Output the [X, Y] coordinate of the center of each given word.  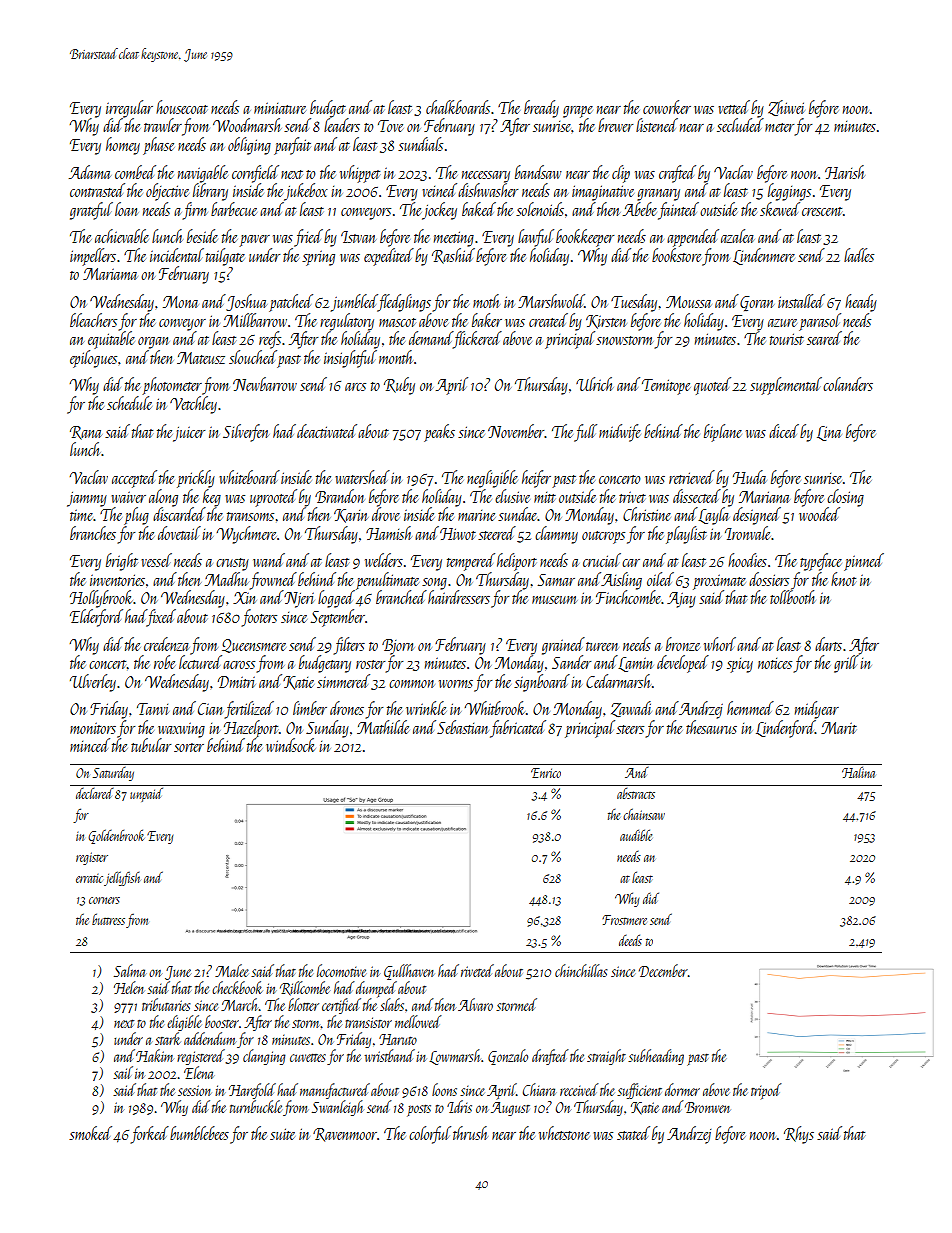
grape [578, 112]
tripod [766, 1091]
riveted [477, 970]
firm [194, 211]
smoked [90, 1133]
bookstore [676, 255]
